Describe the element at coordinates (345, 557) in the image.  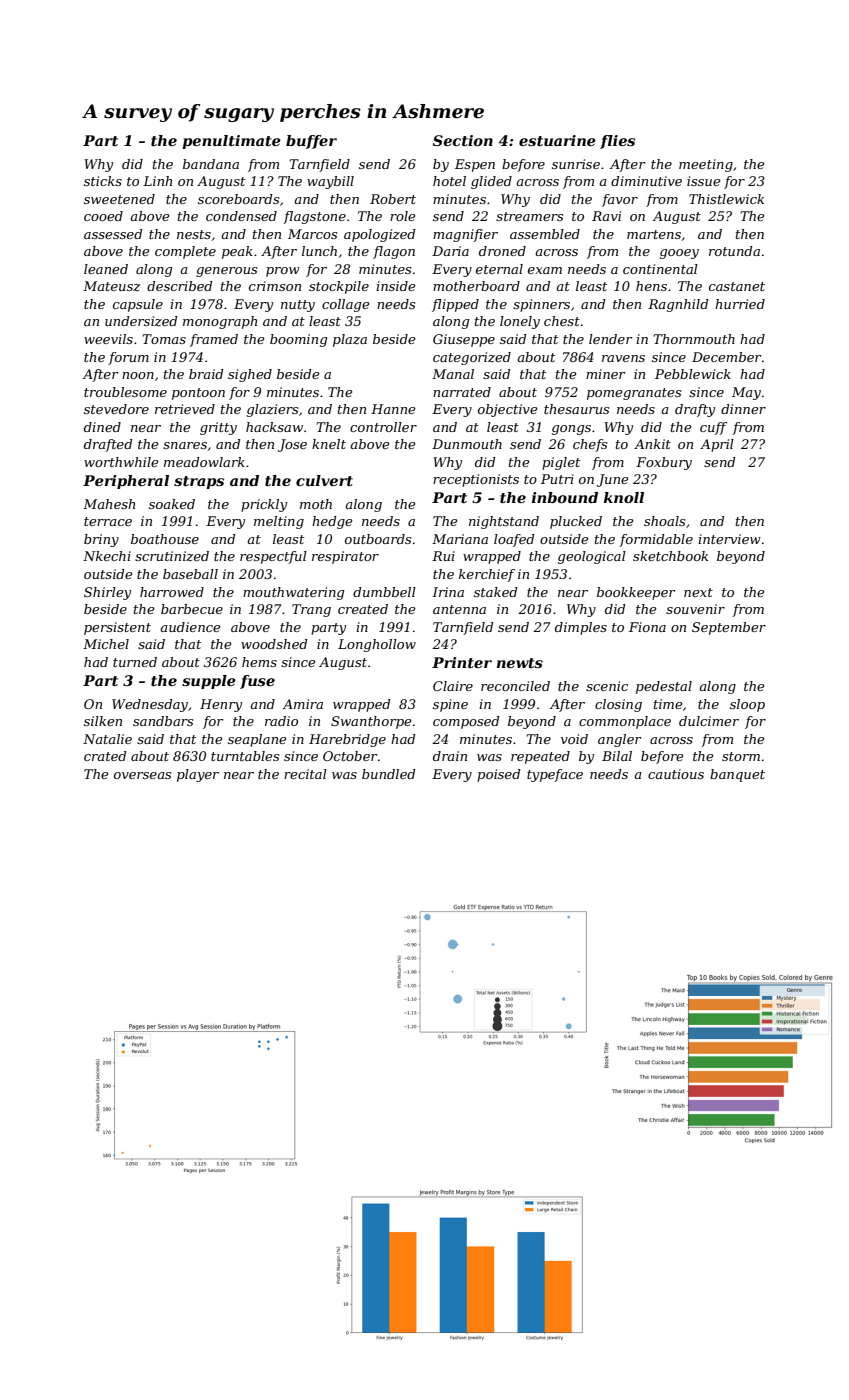
I see `respirator` at that location.
